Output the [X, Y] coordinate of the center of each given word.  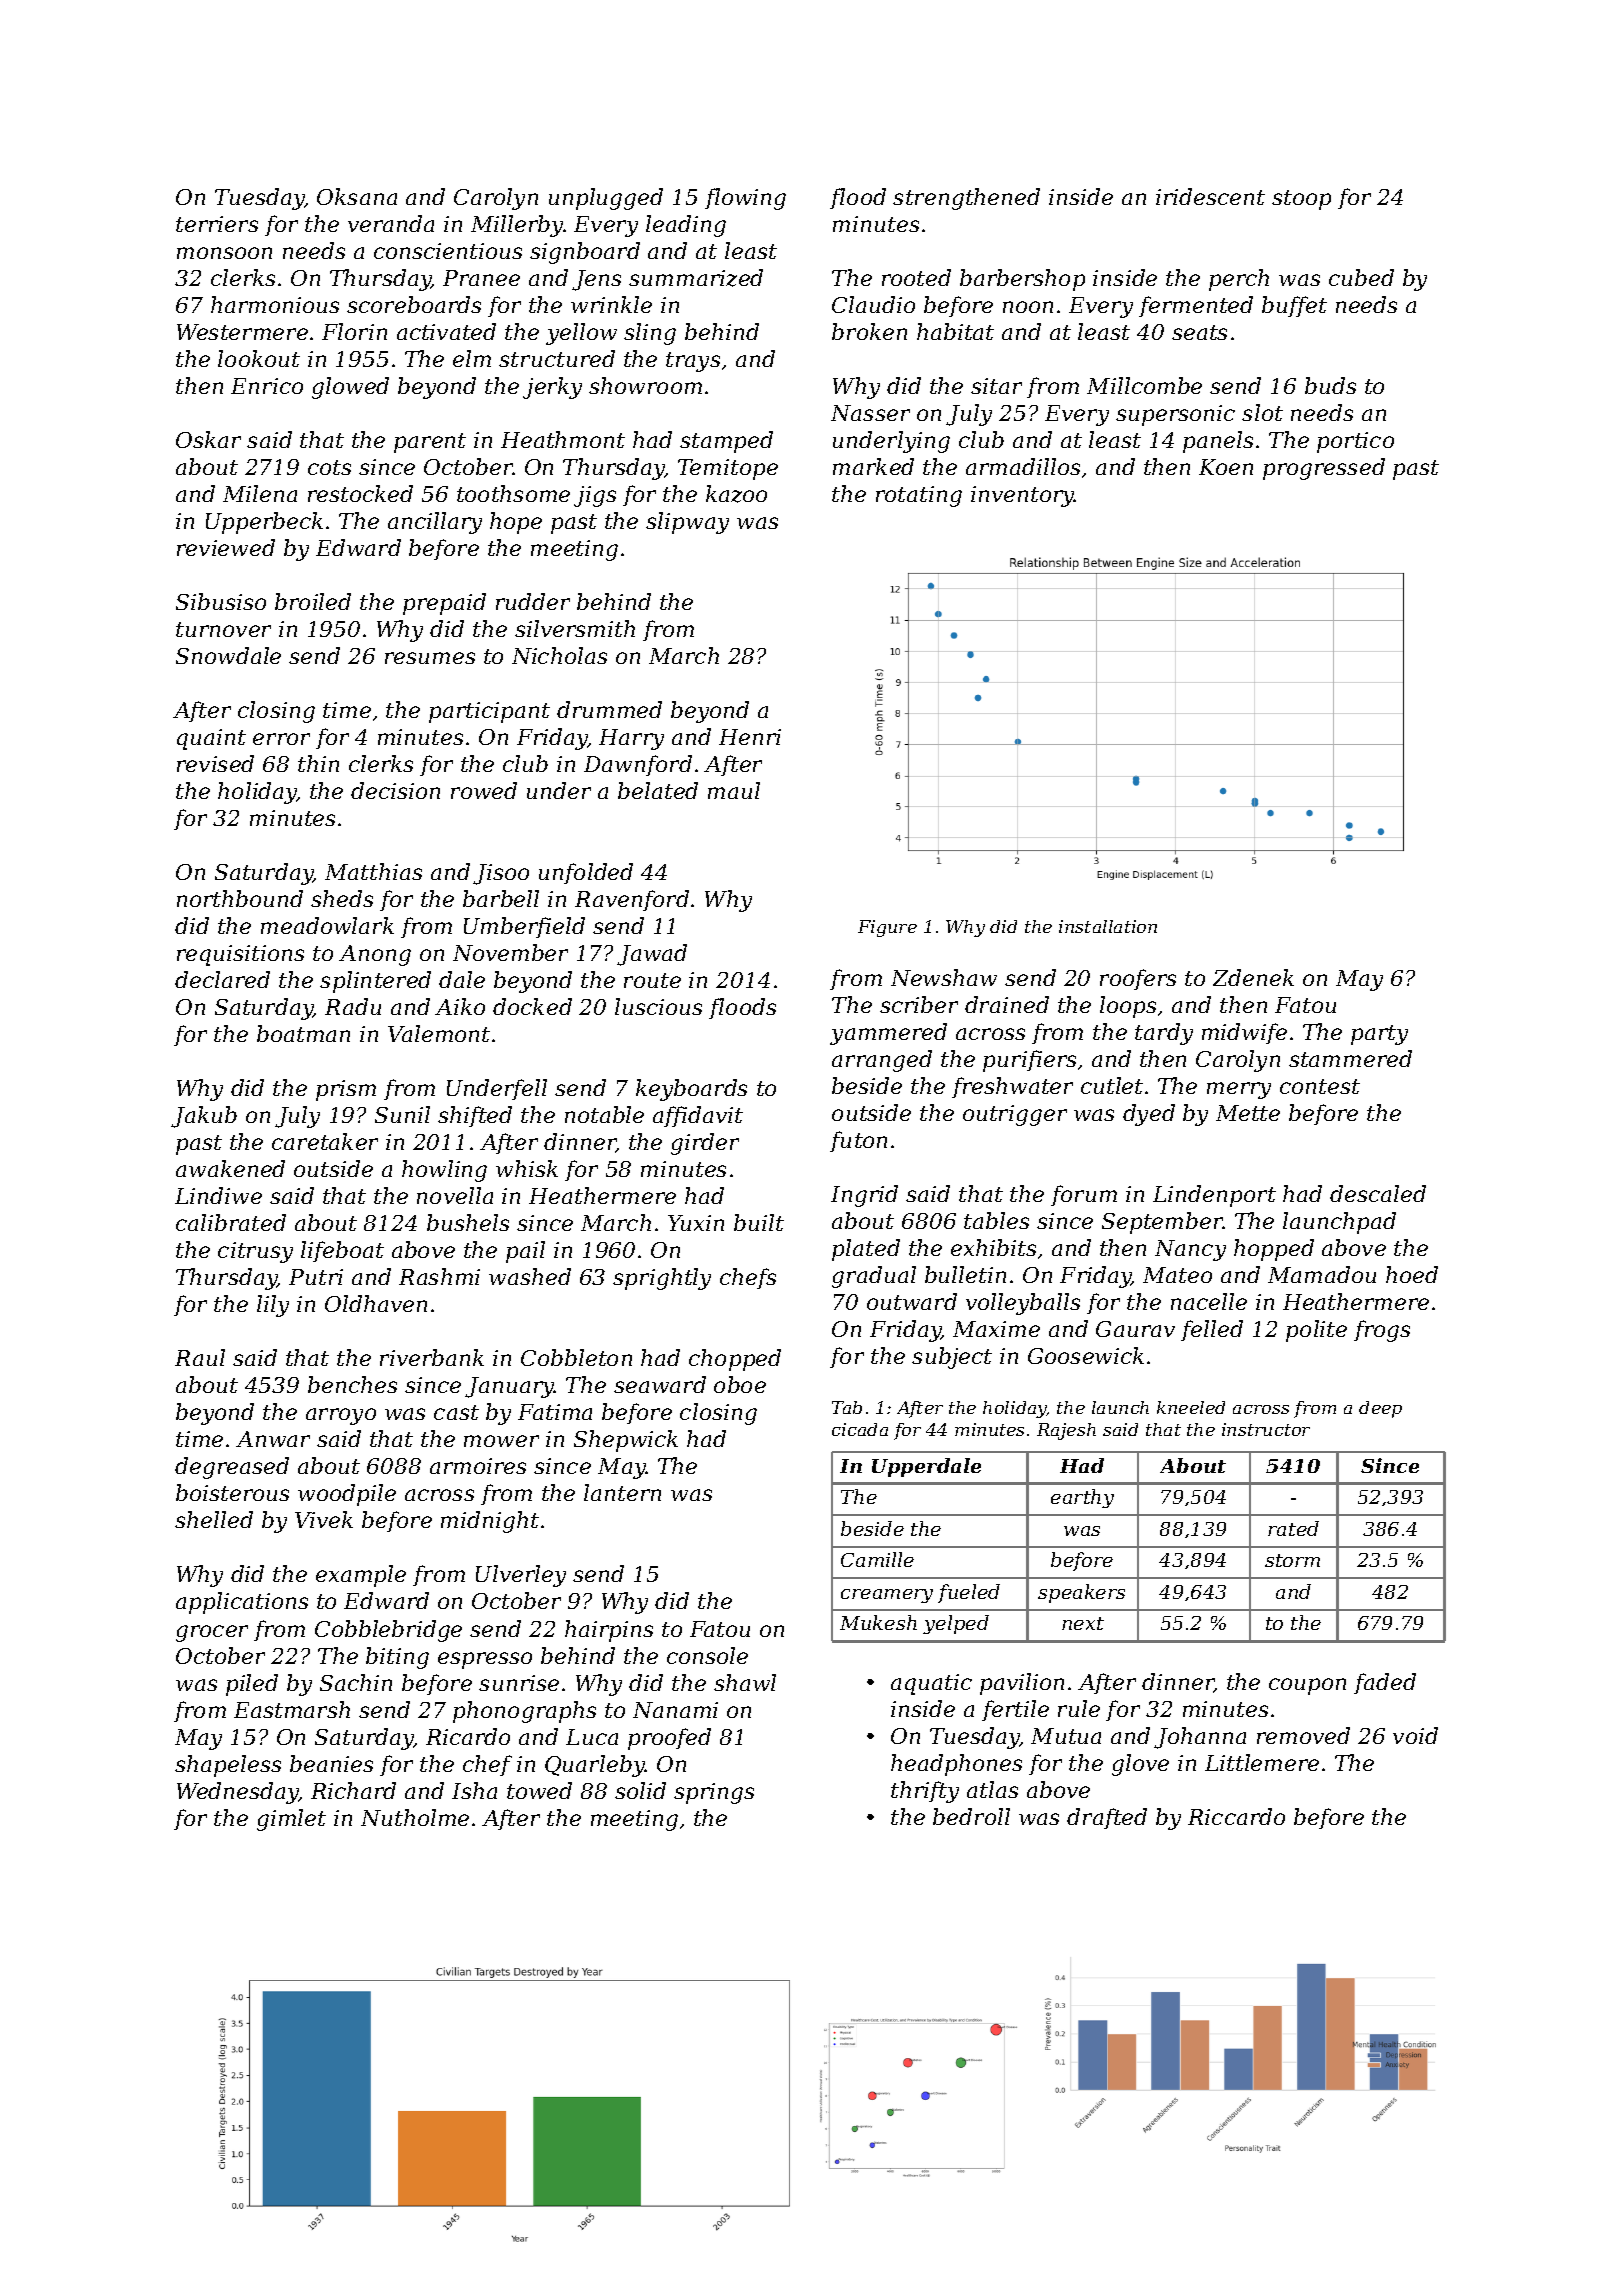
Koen [1226, 467]
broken [869, 331]
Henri [750, 737]
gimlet [291, 1820]
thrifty [925, 1792]
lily [273, 1306]
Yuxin [696, 1223]
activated [446, 331]
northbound [240, 898]
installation [1108, 926]
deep [1380, 1409]
